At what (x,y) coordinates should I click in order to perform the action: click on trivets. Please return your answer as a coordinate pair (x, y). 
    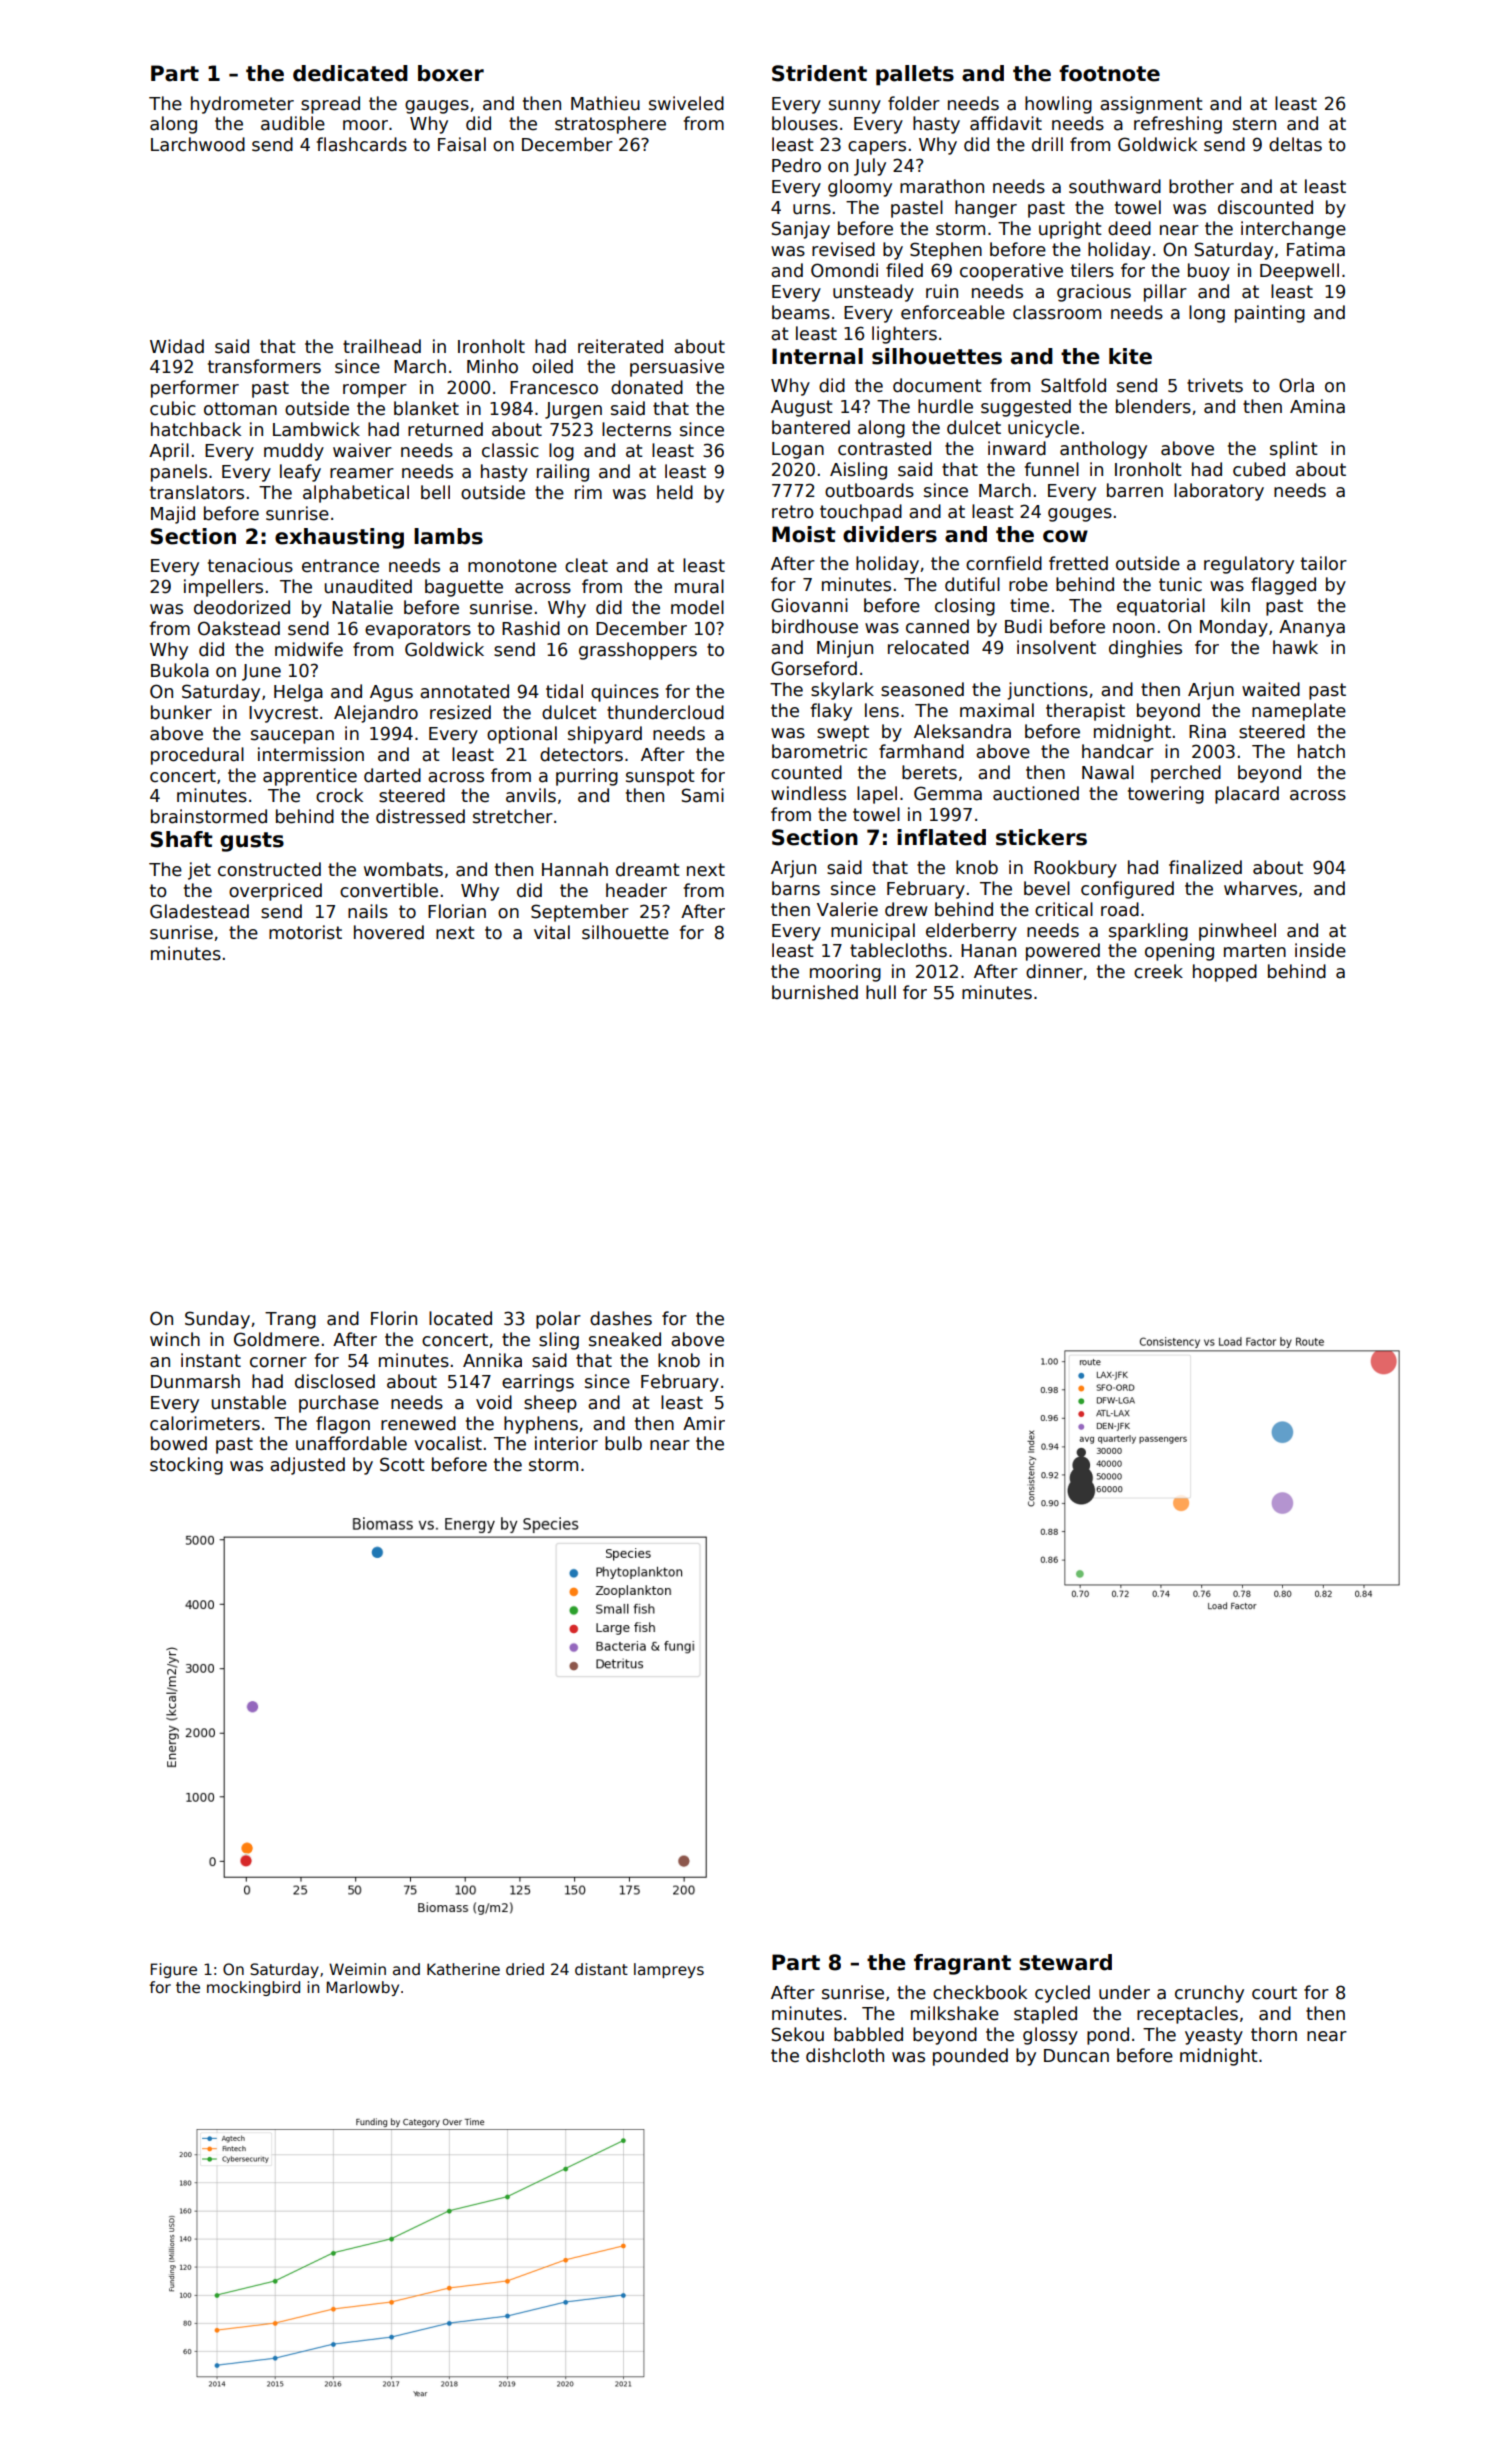
    Looking at the image, I should click on (1215, 385).
